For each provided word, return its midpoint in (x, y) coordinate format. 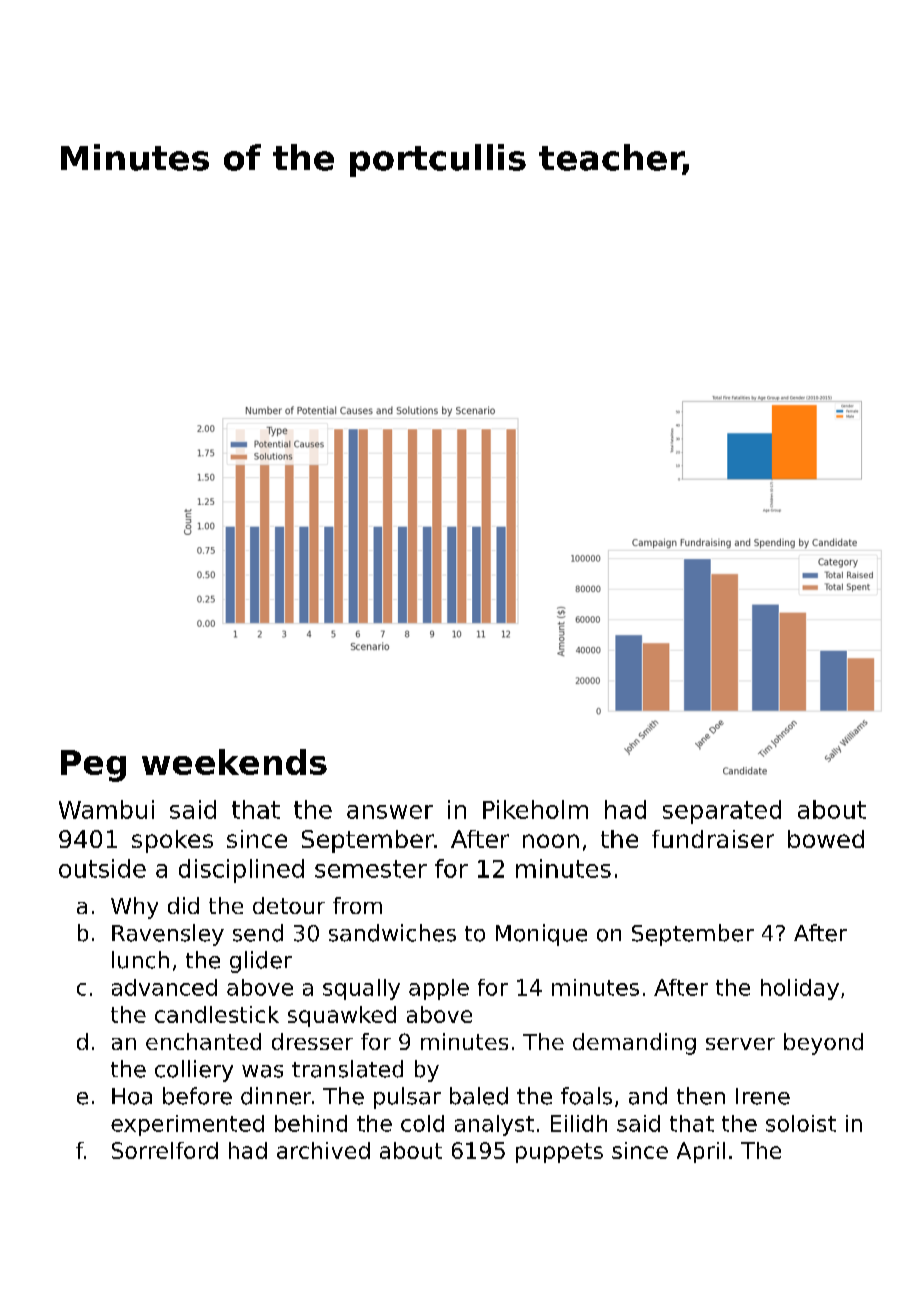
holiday (800, 989)
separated (722, 812)
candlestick (217, 1014)
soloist (801, 1123)
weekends (234, 762)
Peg (93, 766)
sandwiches (392, 933)
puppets (559, 1153)
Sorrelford (165, 1150)
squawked (342, 1016)
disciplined (241, 871)
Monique (541, 935)
